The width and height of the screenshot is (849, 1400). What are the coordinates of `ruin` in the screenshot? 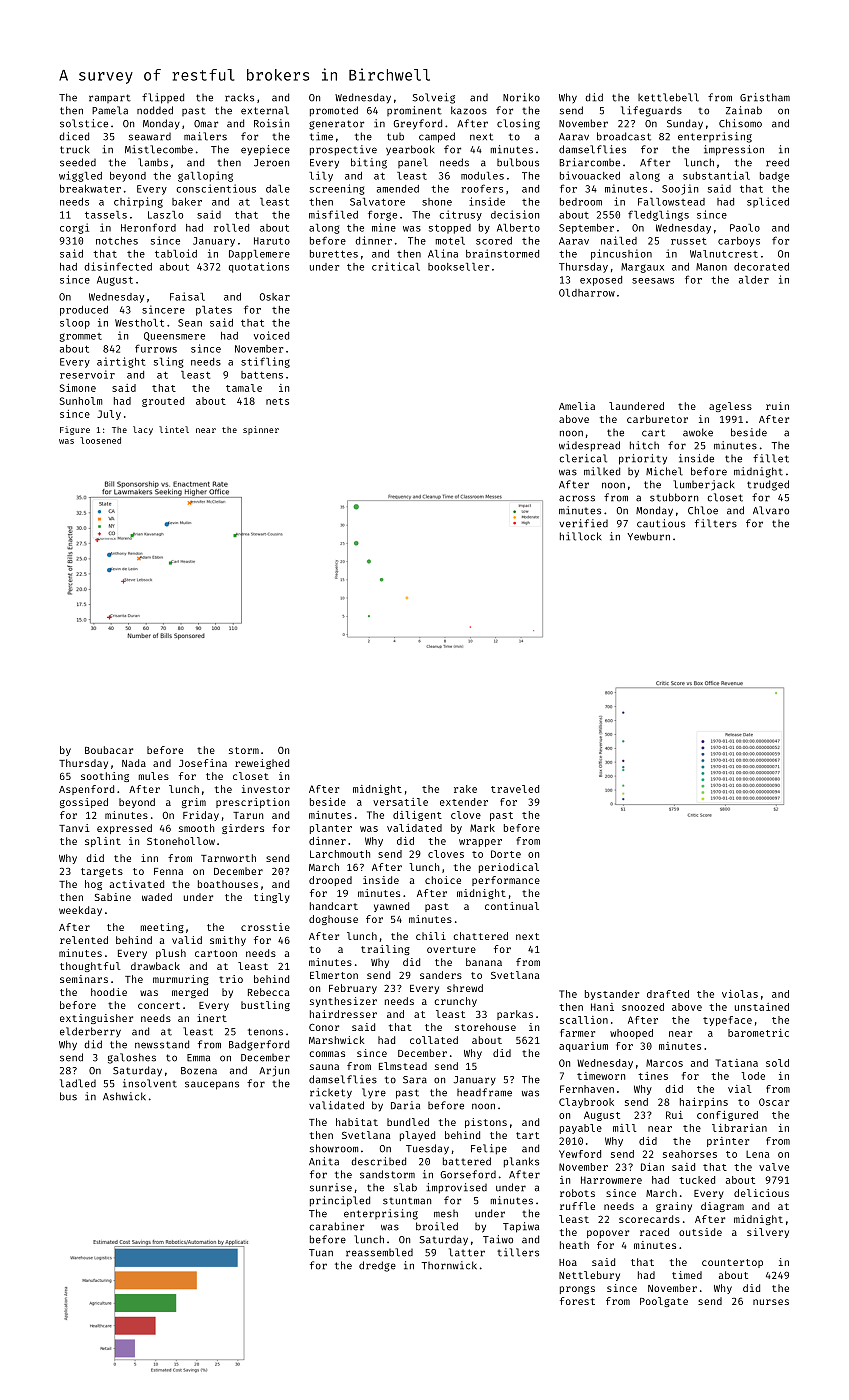 It's located at (777, 406).
